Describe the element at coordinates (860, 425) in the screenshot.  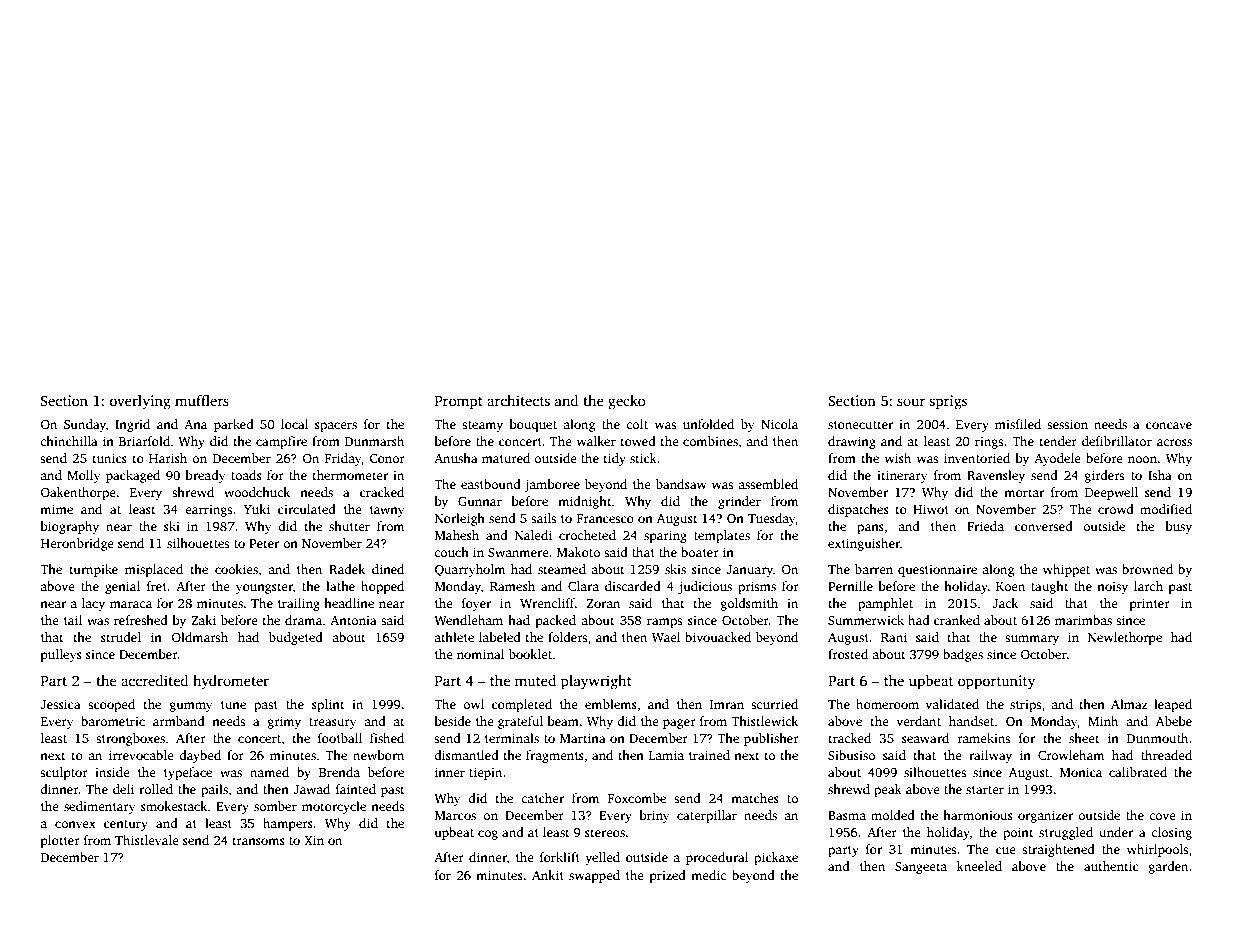
I see `stonecutter` at that location.
